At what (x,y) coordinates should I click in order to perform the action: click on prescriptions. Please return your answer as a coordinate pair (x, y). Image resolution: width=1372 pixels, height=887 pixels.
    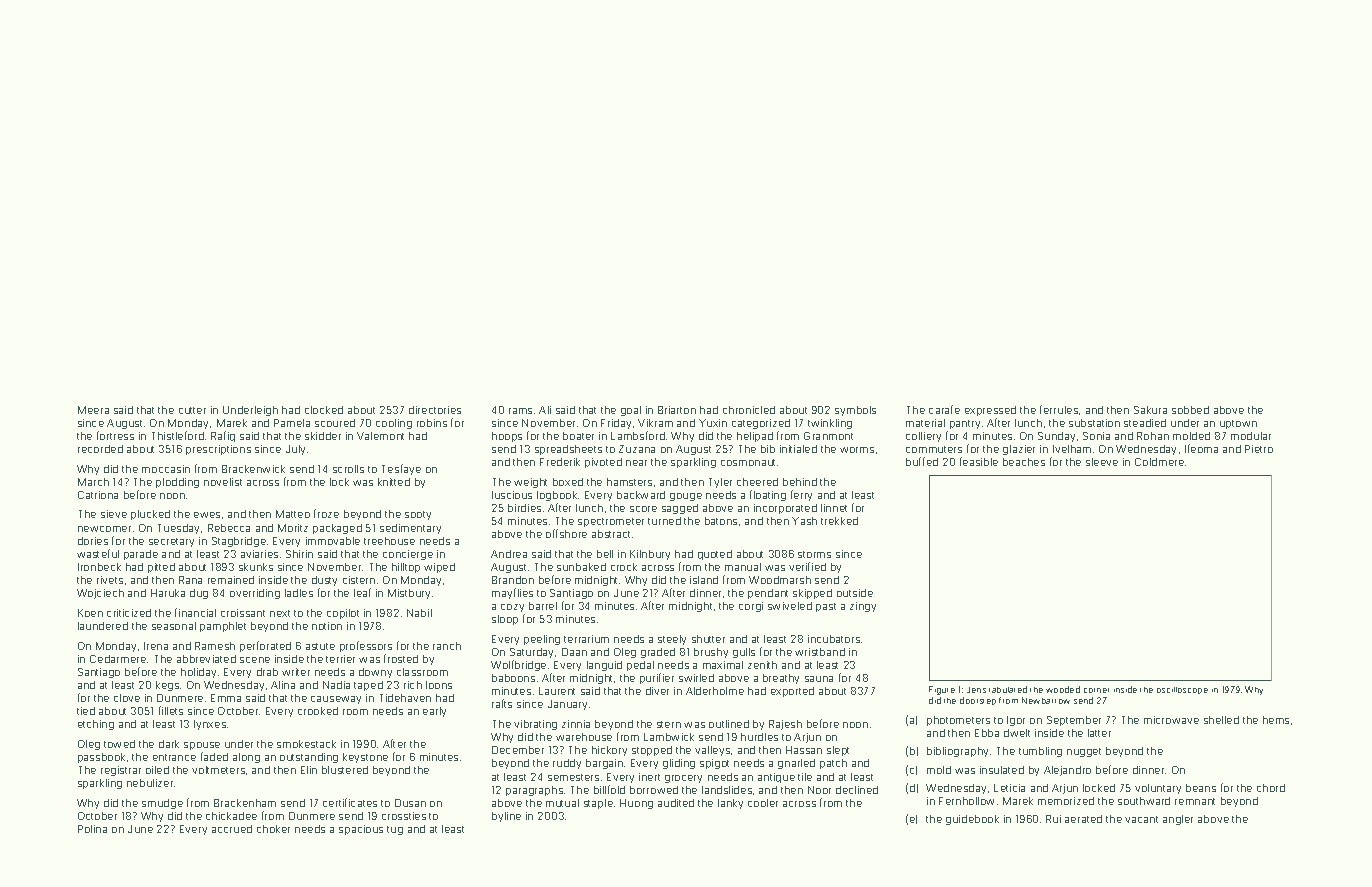
    Looking at the image, I should click on (218, 450).
